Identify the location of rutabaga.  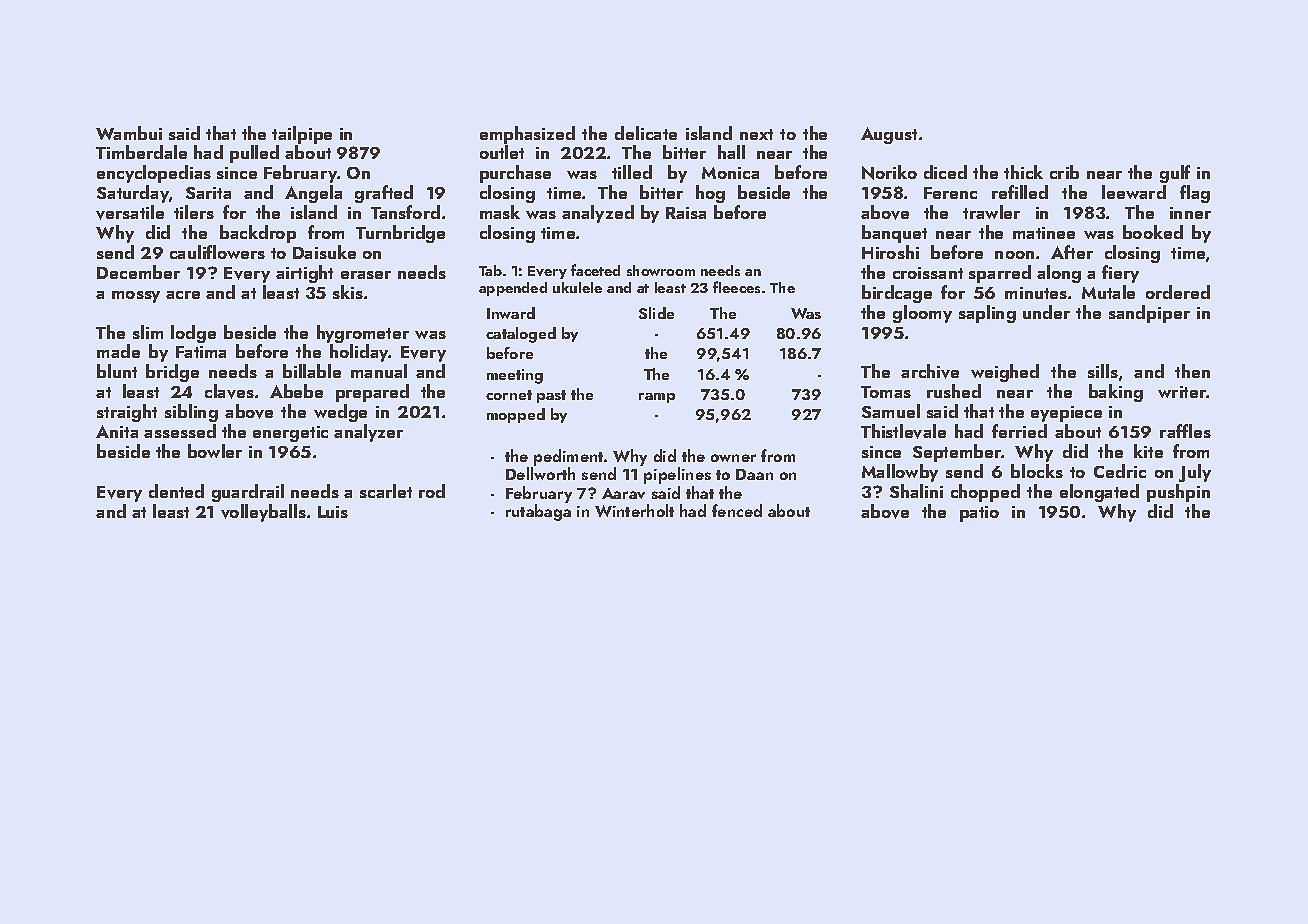
(538, 512).
